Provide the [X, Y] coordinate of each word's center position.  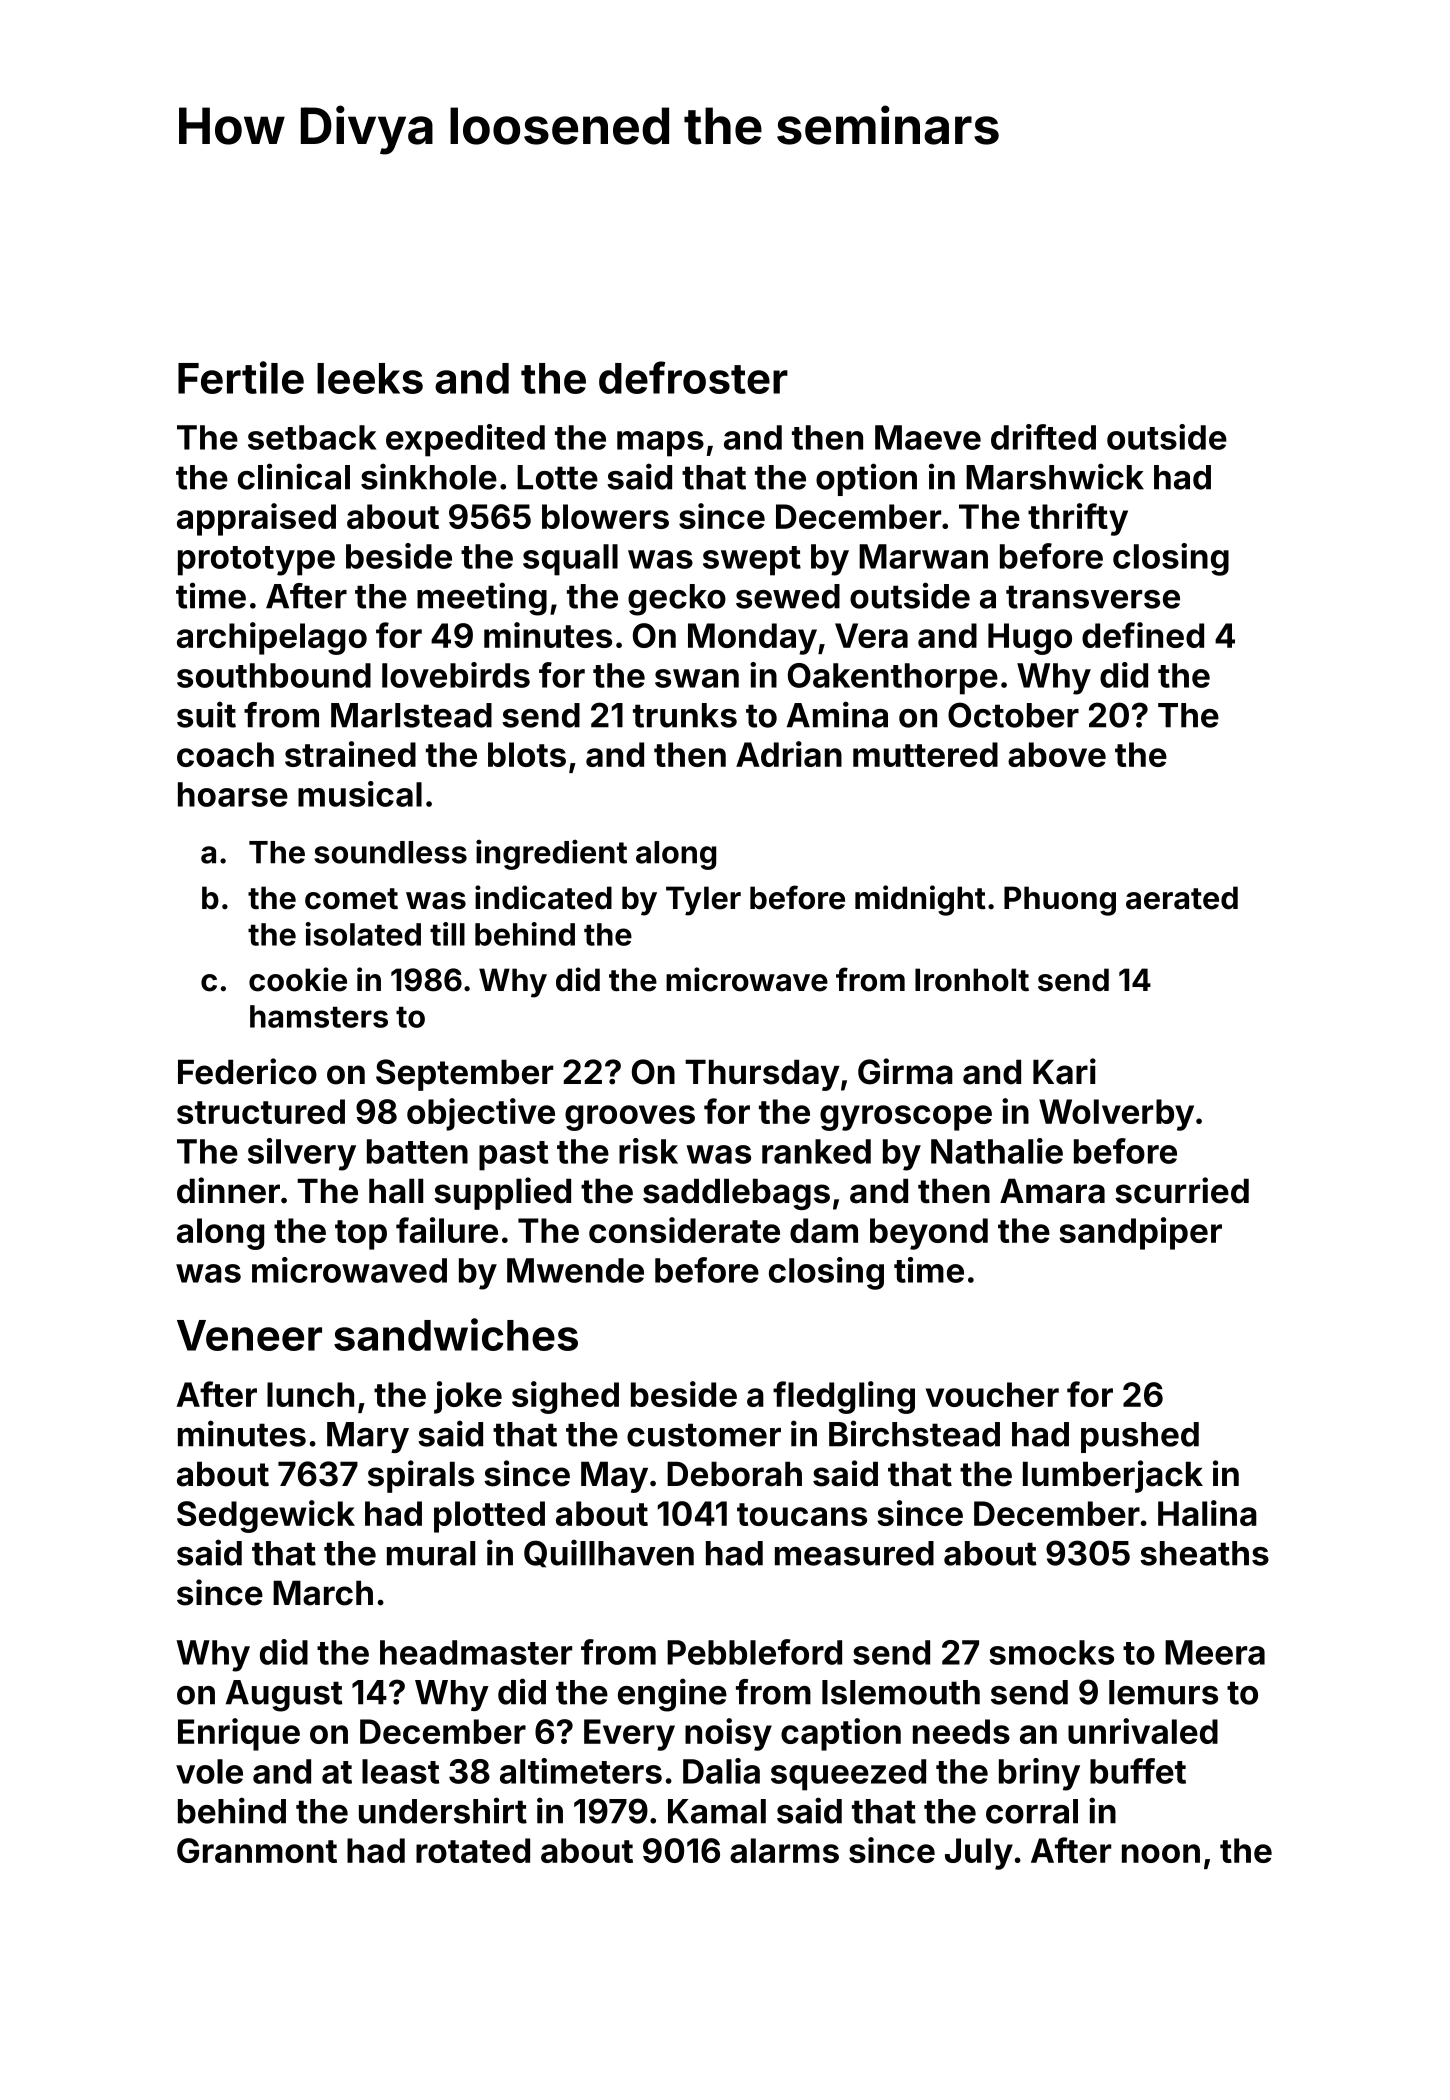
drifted [1043, 437]
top [361, 1235]
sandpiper [1140, 1233]
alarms [784, 1850]
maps [660, 444]
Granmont [257, 1850]
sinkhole [429, 476]
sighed [565, 1397]
